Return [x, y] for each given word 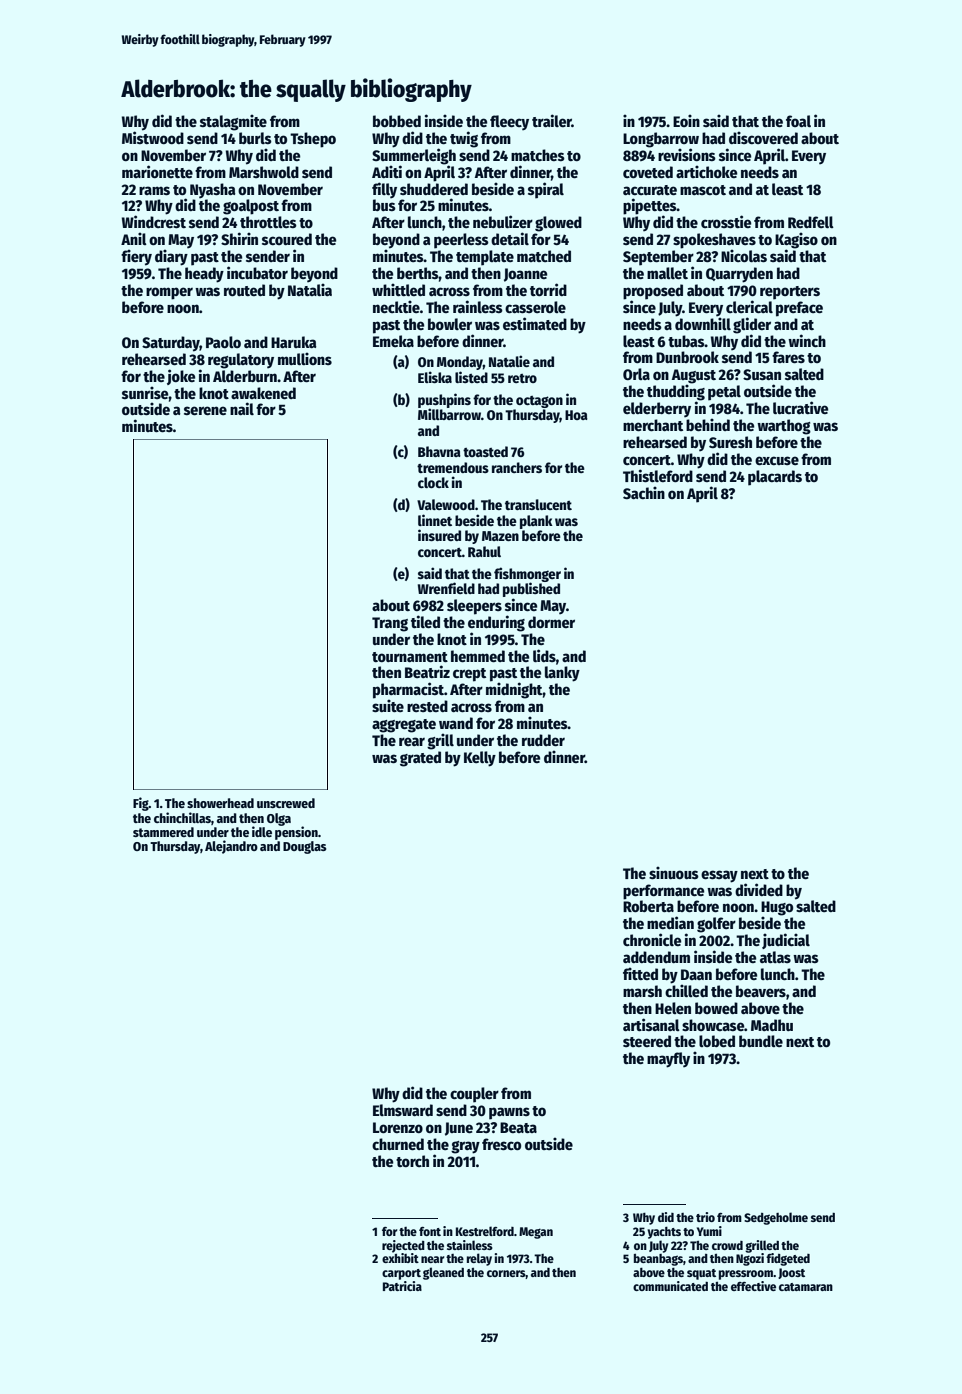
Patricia [402, 1286]
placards [775, 478]
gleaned [443, 1273]
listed [471, 377]
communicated [670, 1286]
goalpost [251, 207]
